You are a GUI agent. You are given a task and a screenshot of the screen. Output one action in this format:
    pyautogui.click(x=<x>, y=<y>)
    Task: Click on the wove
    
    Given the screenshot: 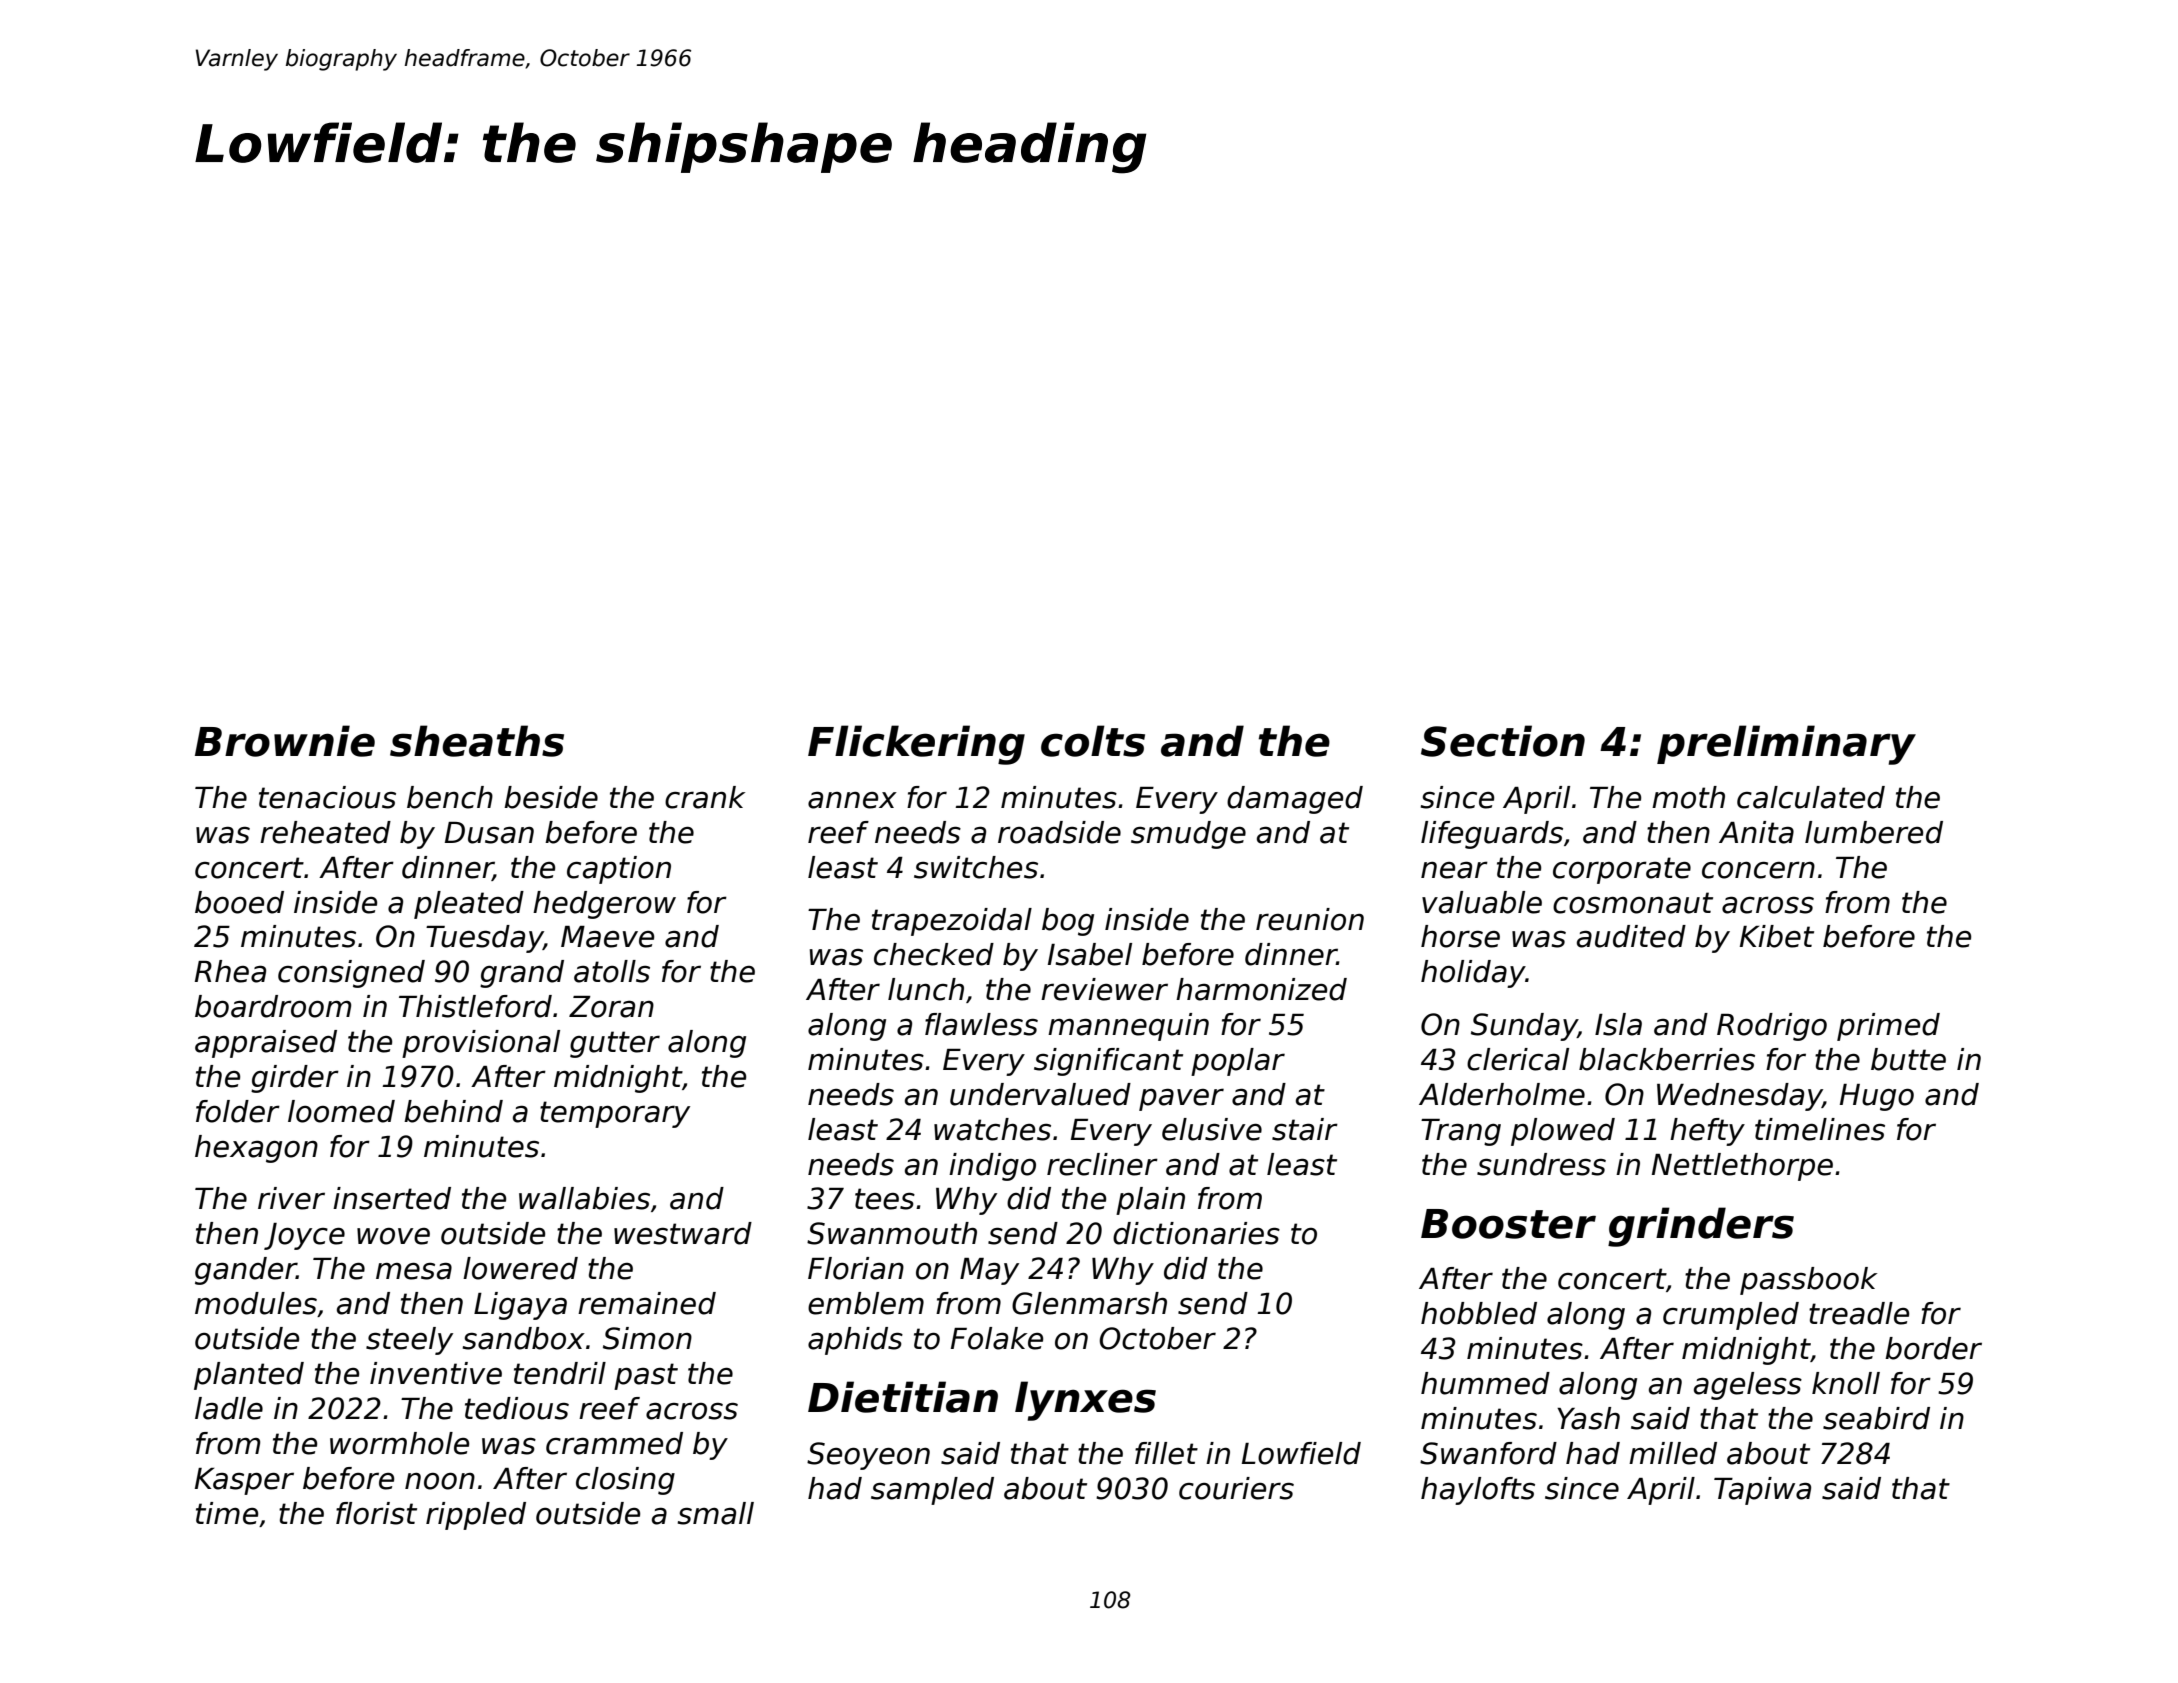 What is the action you would take?
    pyautogui.click(x=393, y=1236)
